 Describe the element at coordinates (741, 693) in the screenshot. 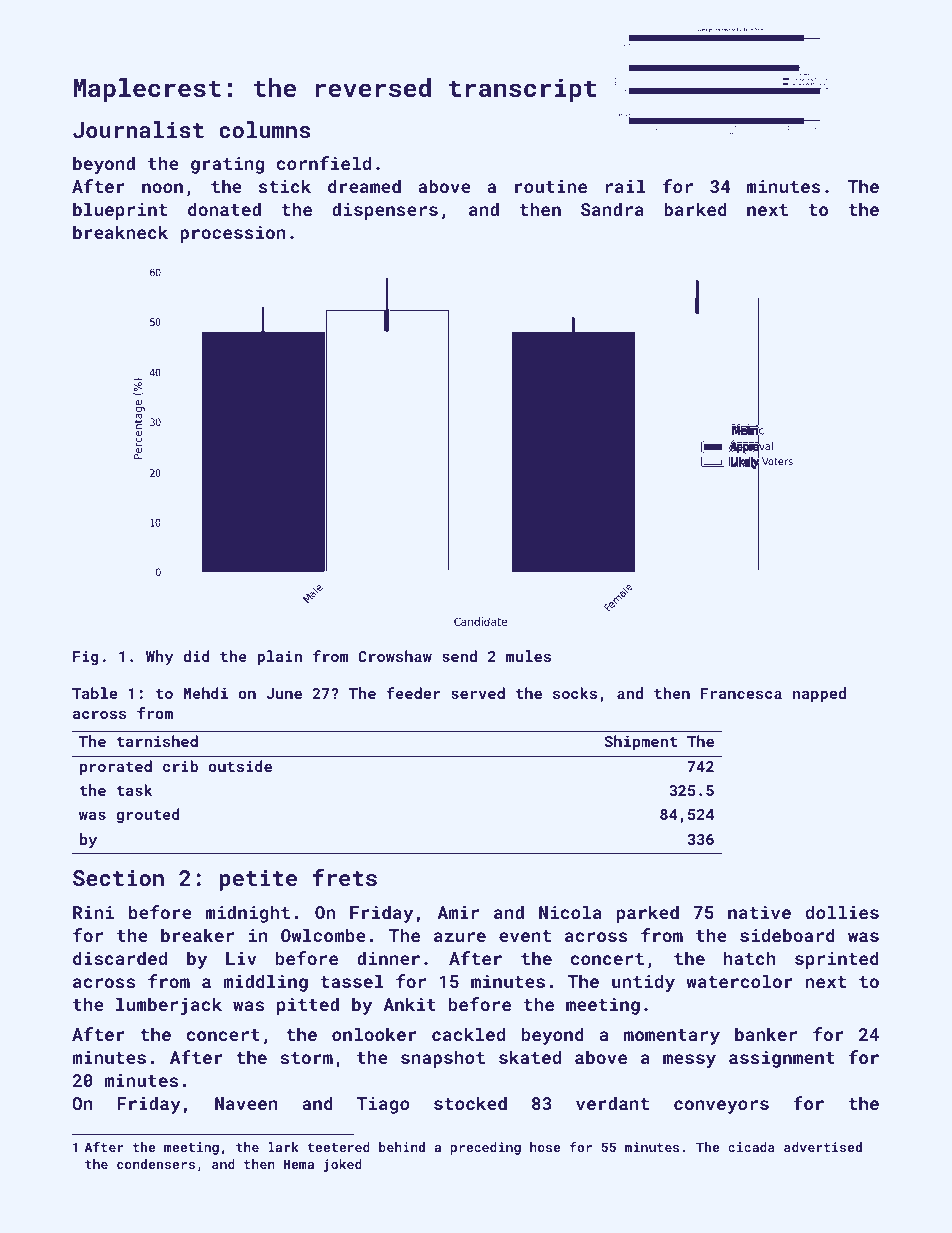

I see `Francesca` at that location.
